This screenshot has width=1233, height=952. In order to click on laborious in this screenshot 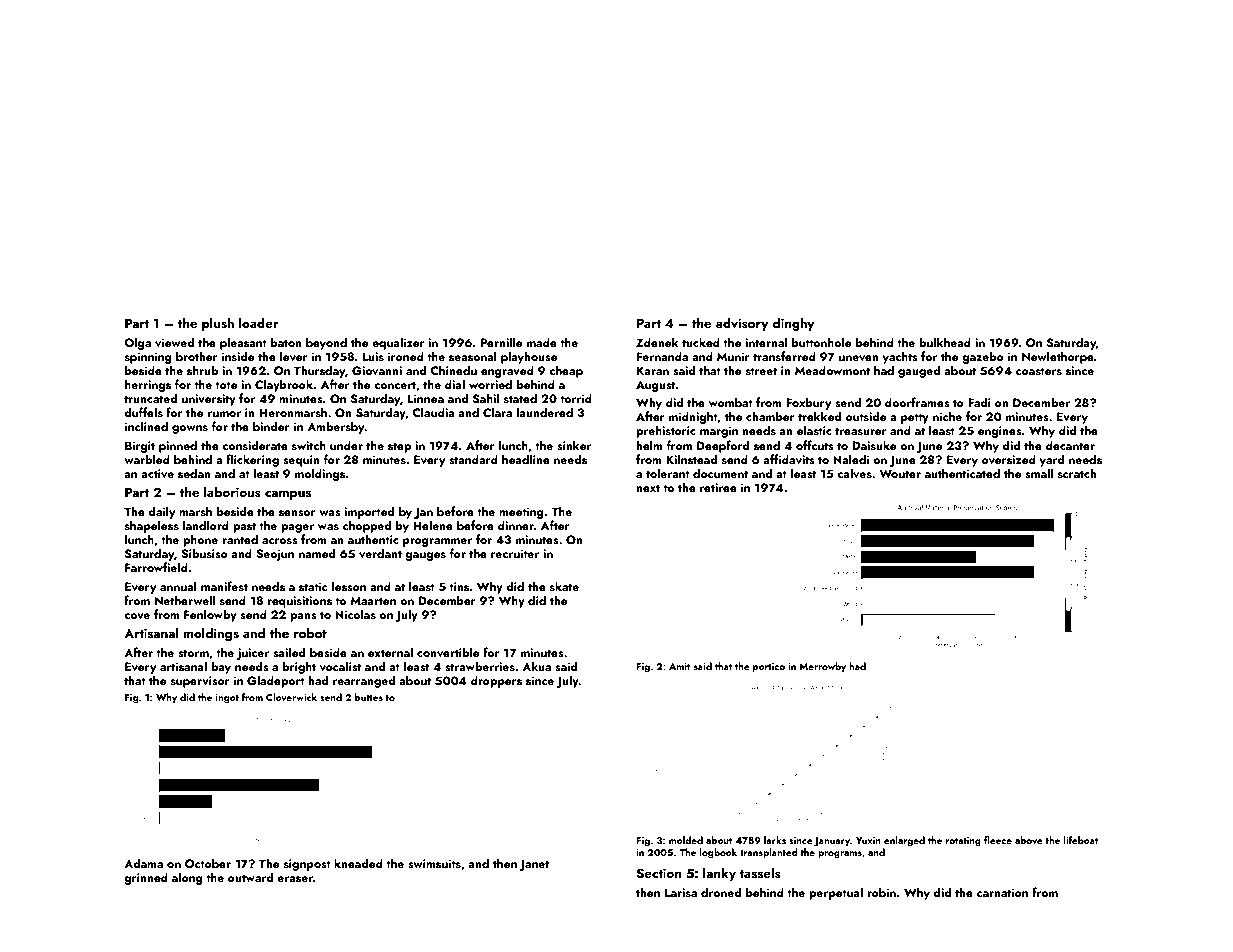, I will do `click(232, 491)`.
